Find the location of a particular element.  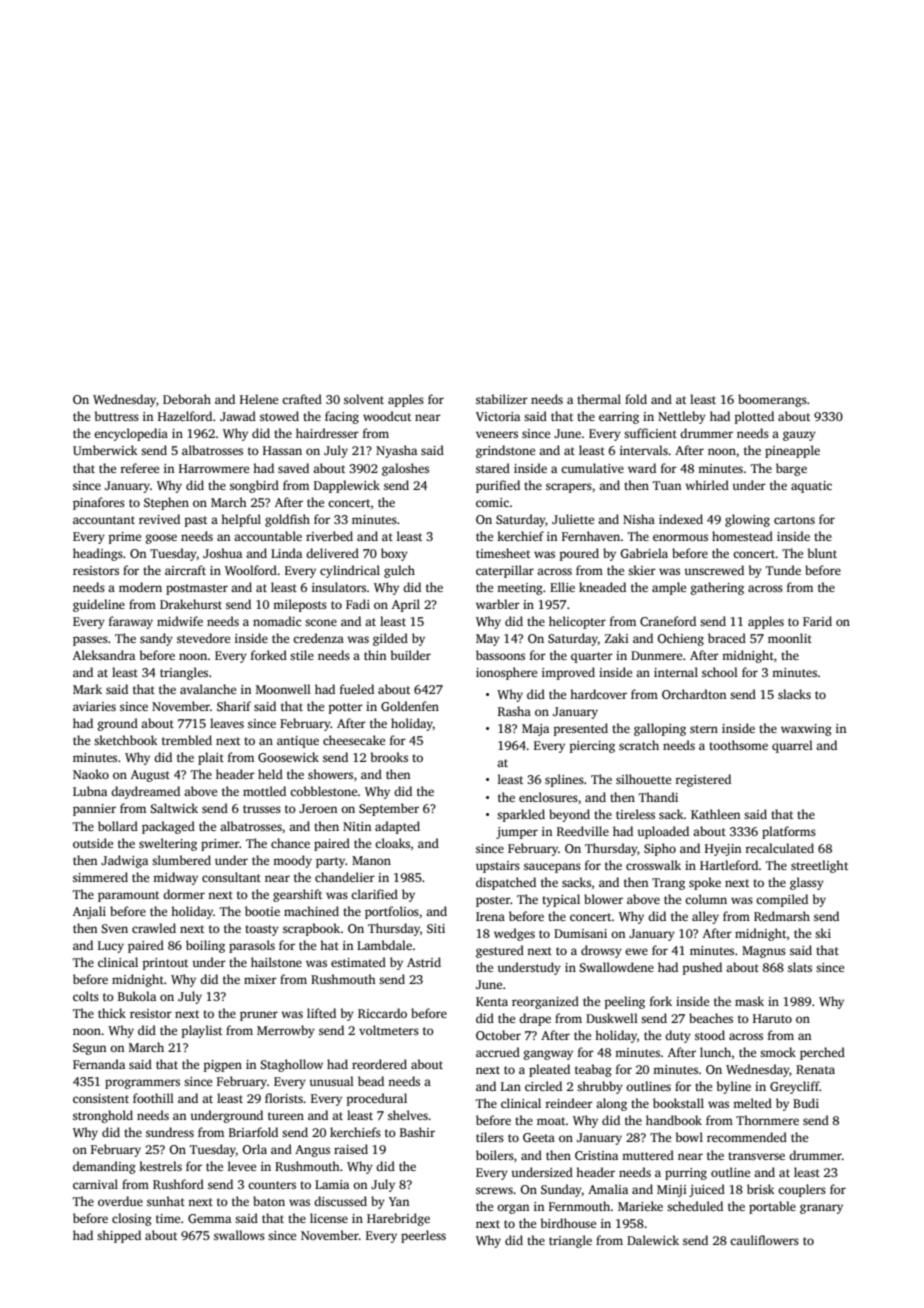

shipped is located at coordinates (119, 1236).
